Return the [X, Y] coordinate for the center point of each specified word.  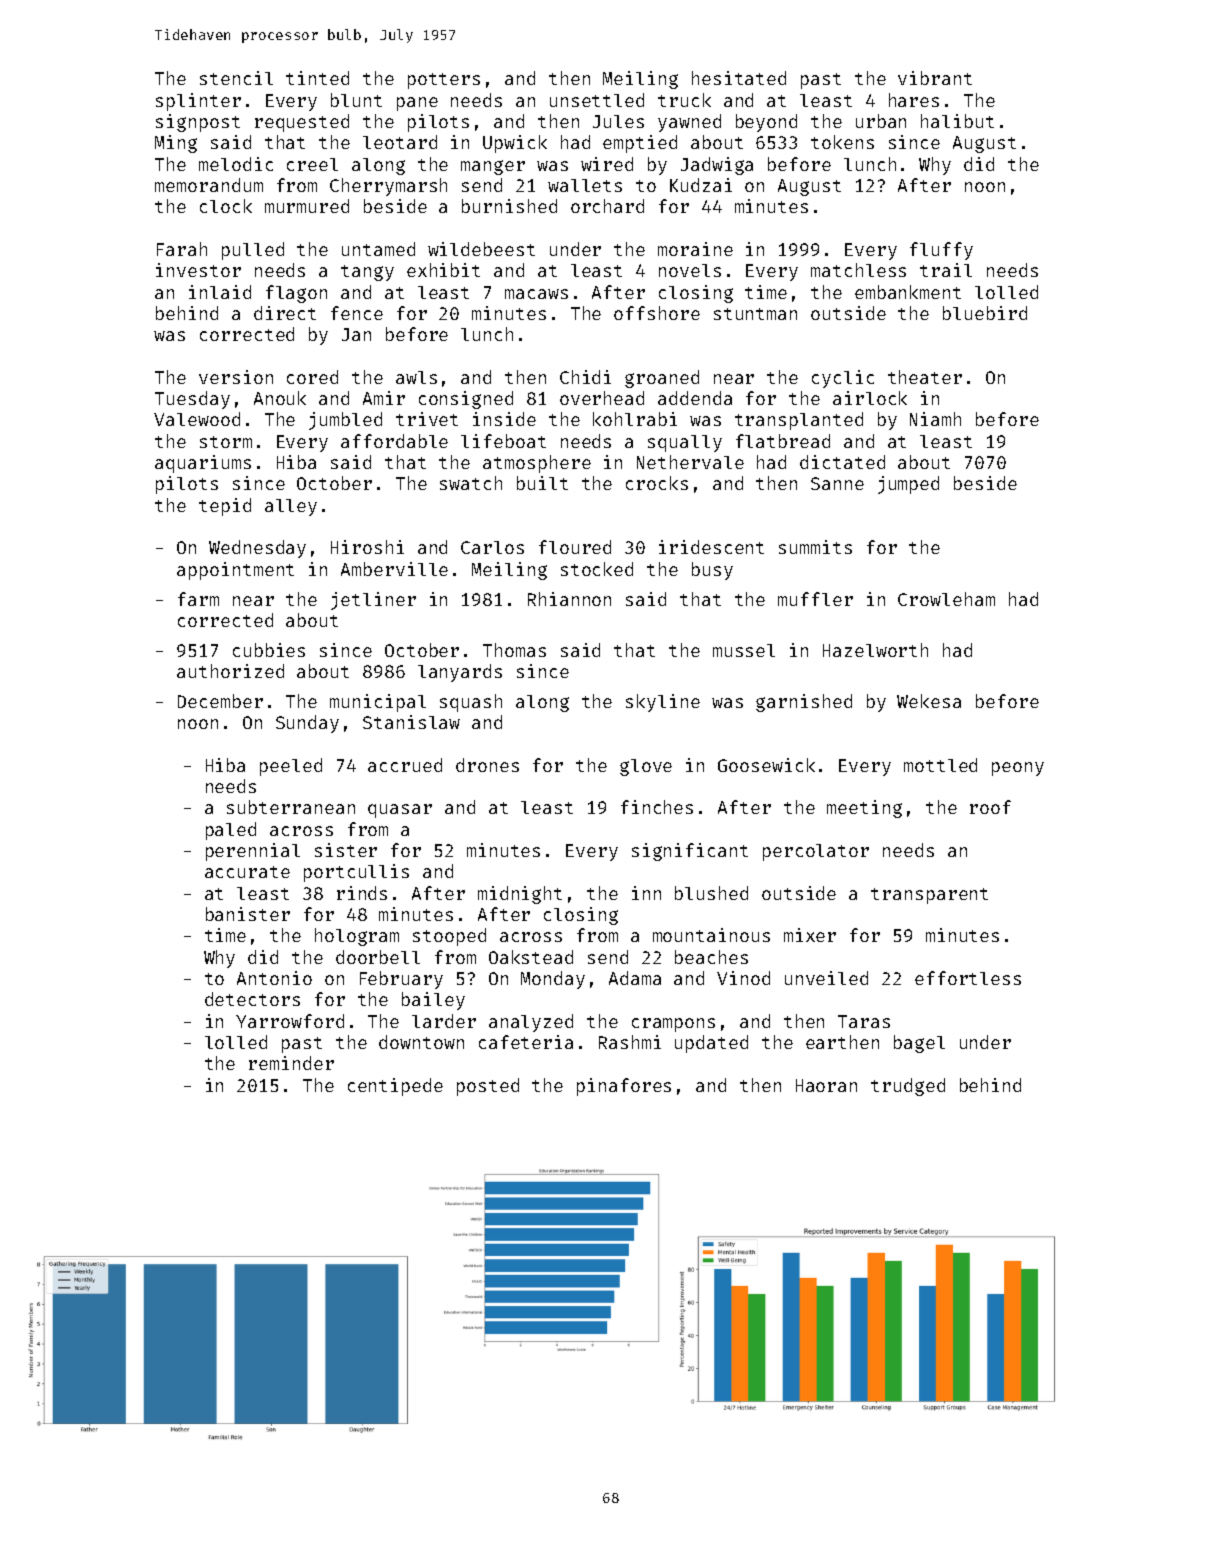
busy [712, 571]
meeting [864, 809]
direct [285, 313]
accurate [247, 872]
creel [312, 164]
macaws [536, 294]
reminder [291, 1063]
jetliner [373, 601]
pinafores [624, 1087]
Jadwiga [717, 166]
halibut [957, 121]
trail [946, 270]
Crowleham [946, 599]
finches [657, 807]
